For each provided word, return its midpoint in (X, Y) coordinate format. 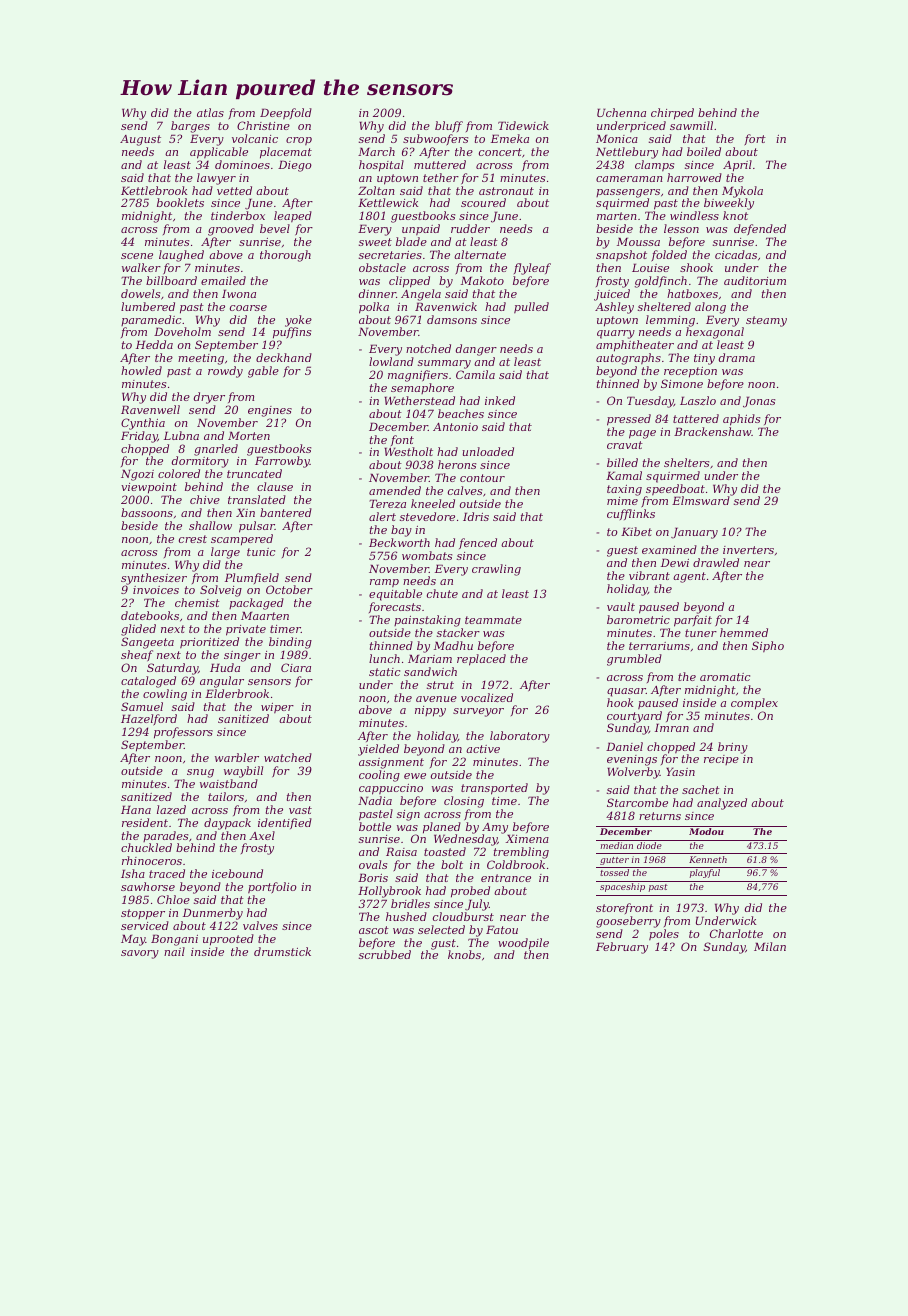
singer (242, 656)
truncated (254, 473)
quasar (626, 692)
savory (140, 954)
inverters (748, 550)
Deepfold (286, 114)
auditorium (755, 280)
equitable (395, 595)
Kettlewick (388, 202)
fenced (478, 543)
